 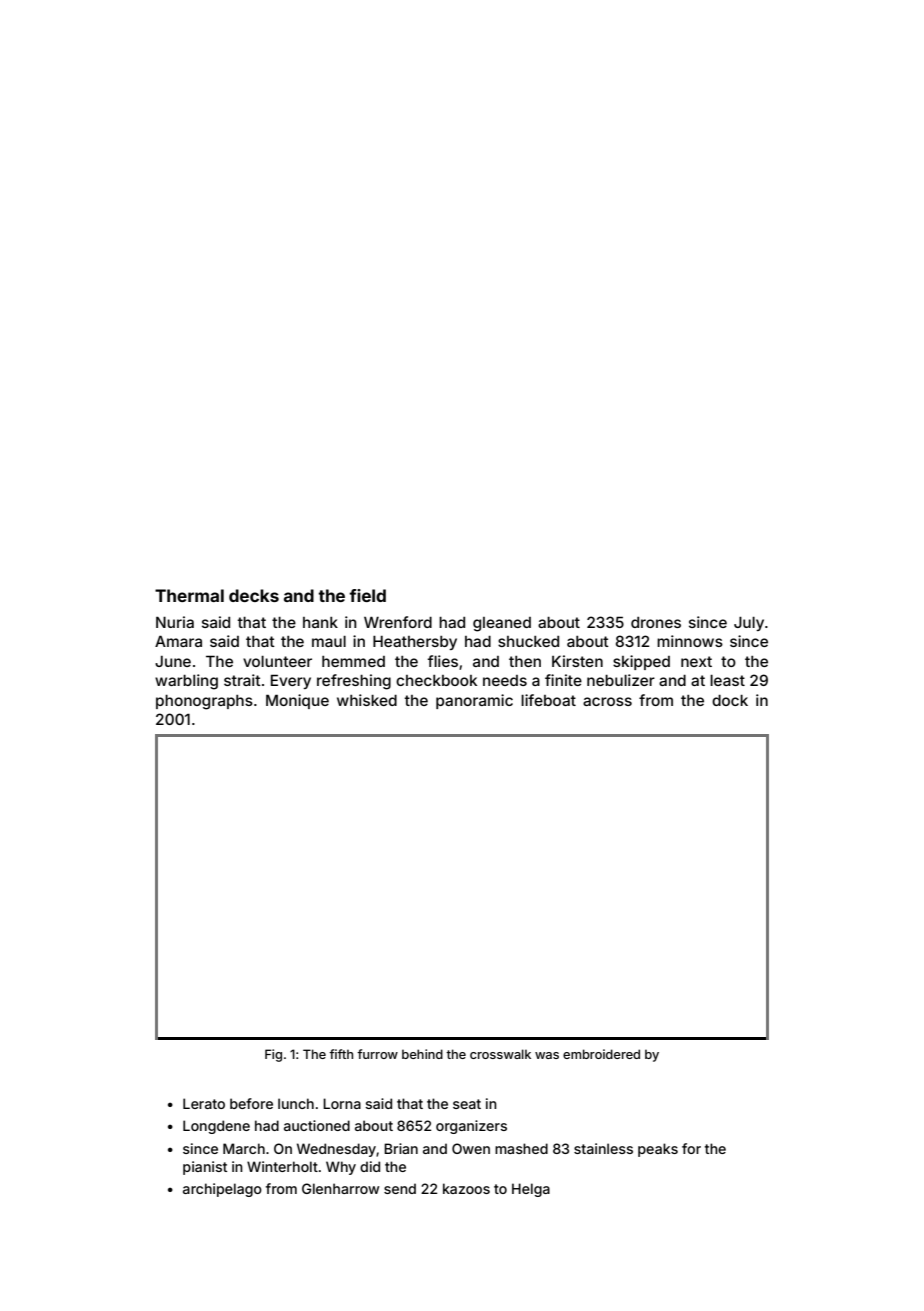 I want to click on embroidered, so click(x=601, y=1054).
